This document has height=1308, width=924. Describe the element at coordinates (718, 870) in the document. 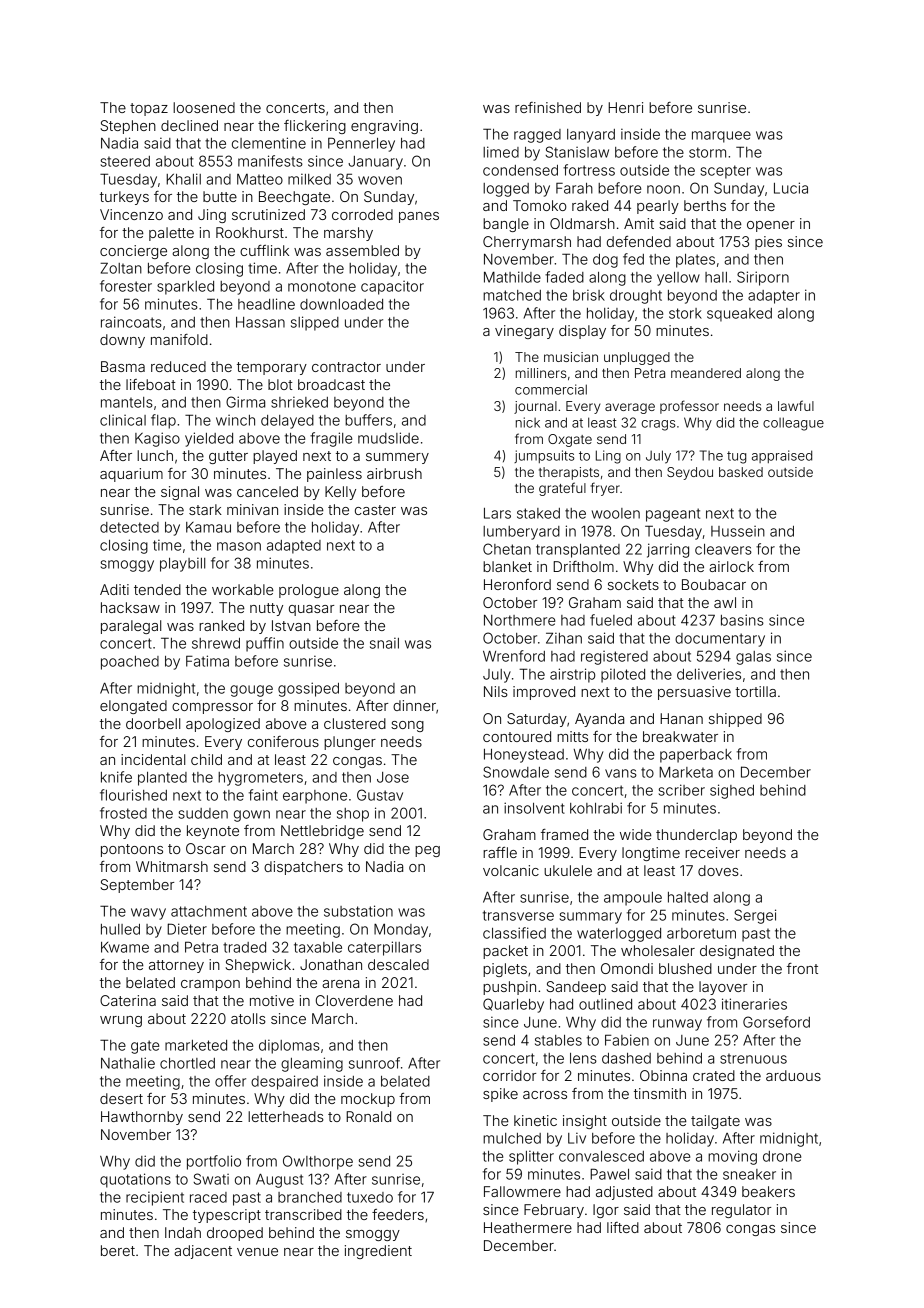

I see `doves` at that location.
